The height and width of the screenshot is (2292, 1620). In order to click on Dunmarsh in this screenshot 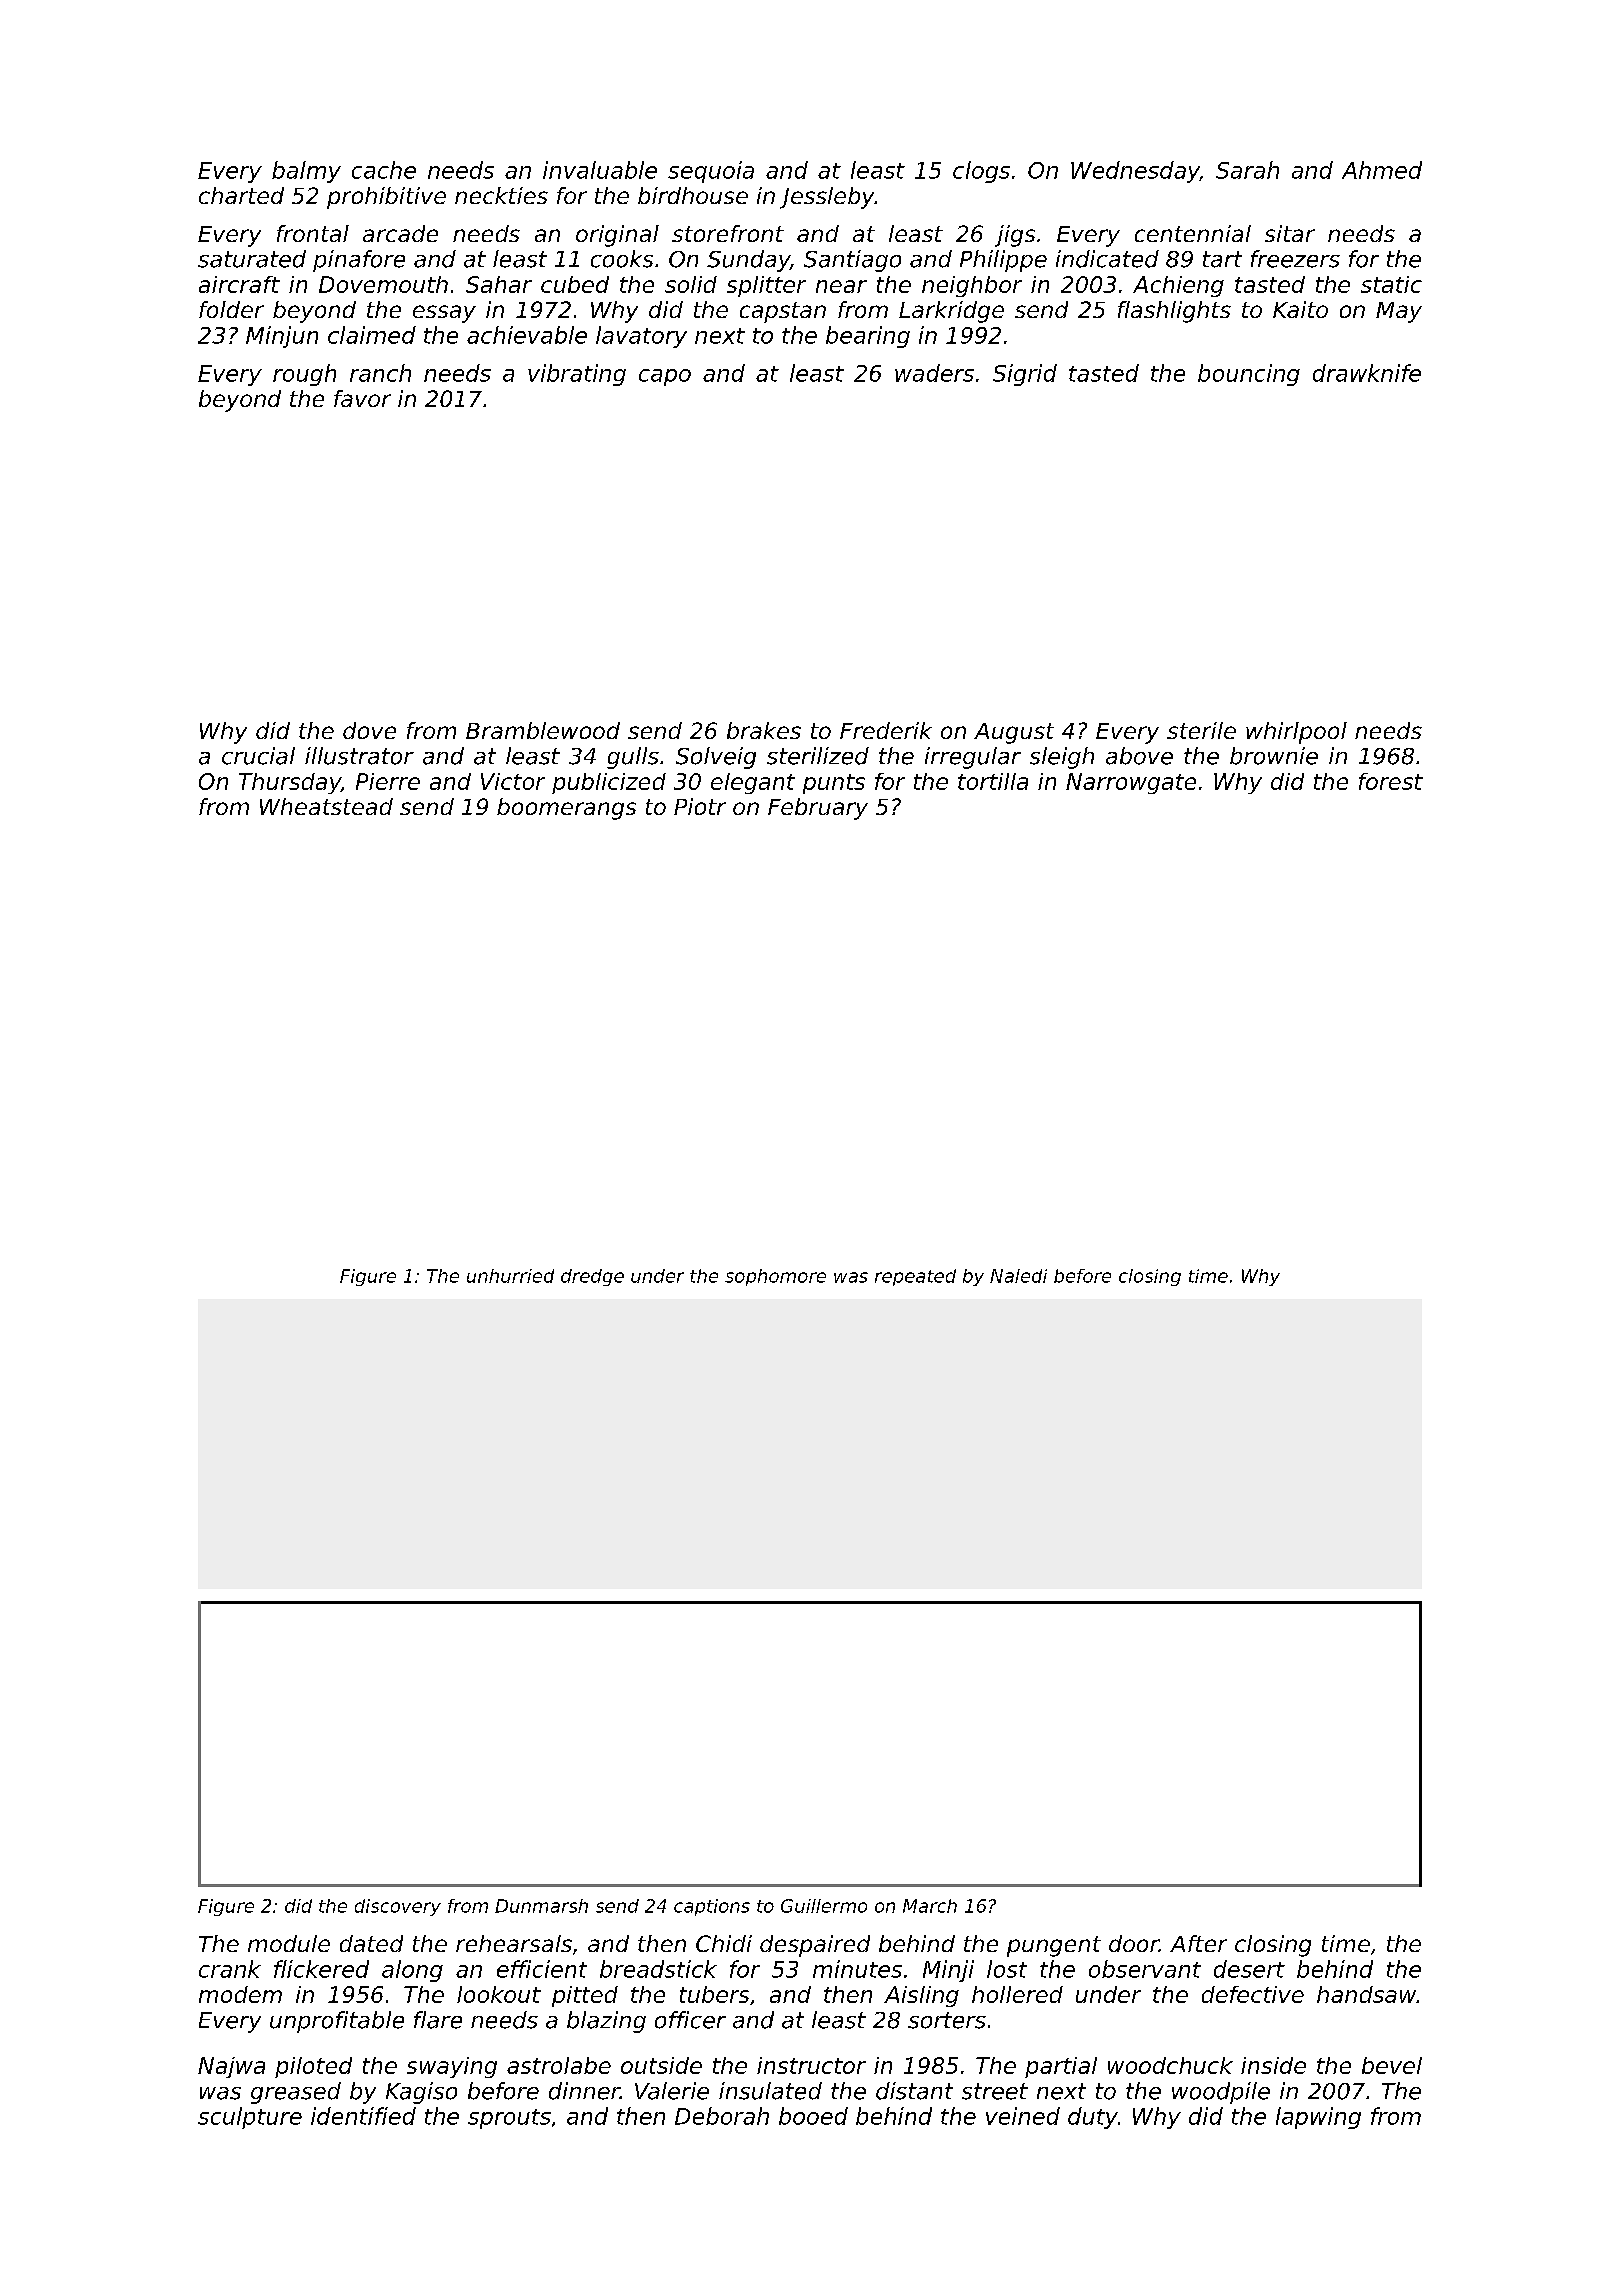, I will do `click(541, 1906)`.
